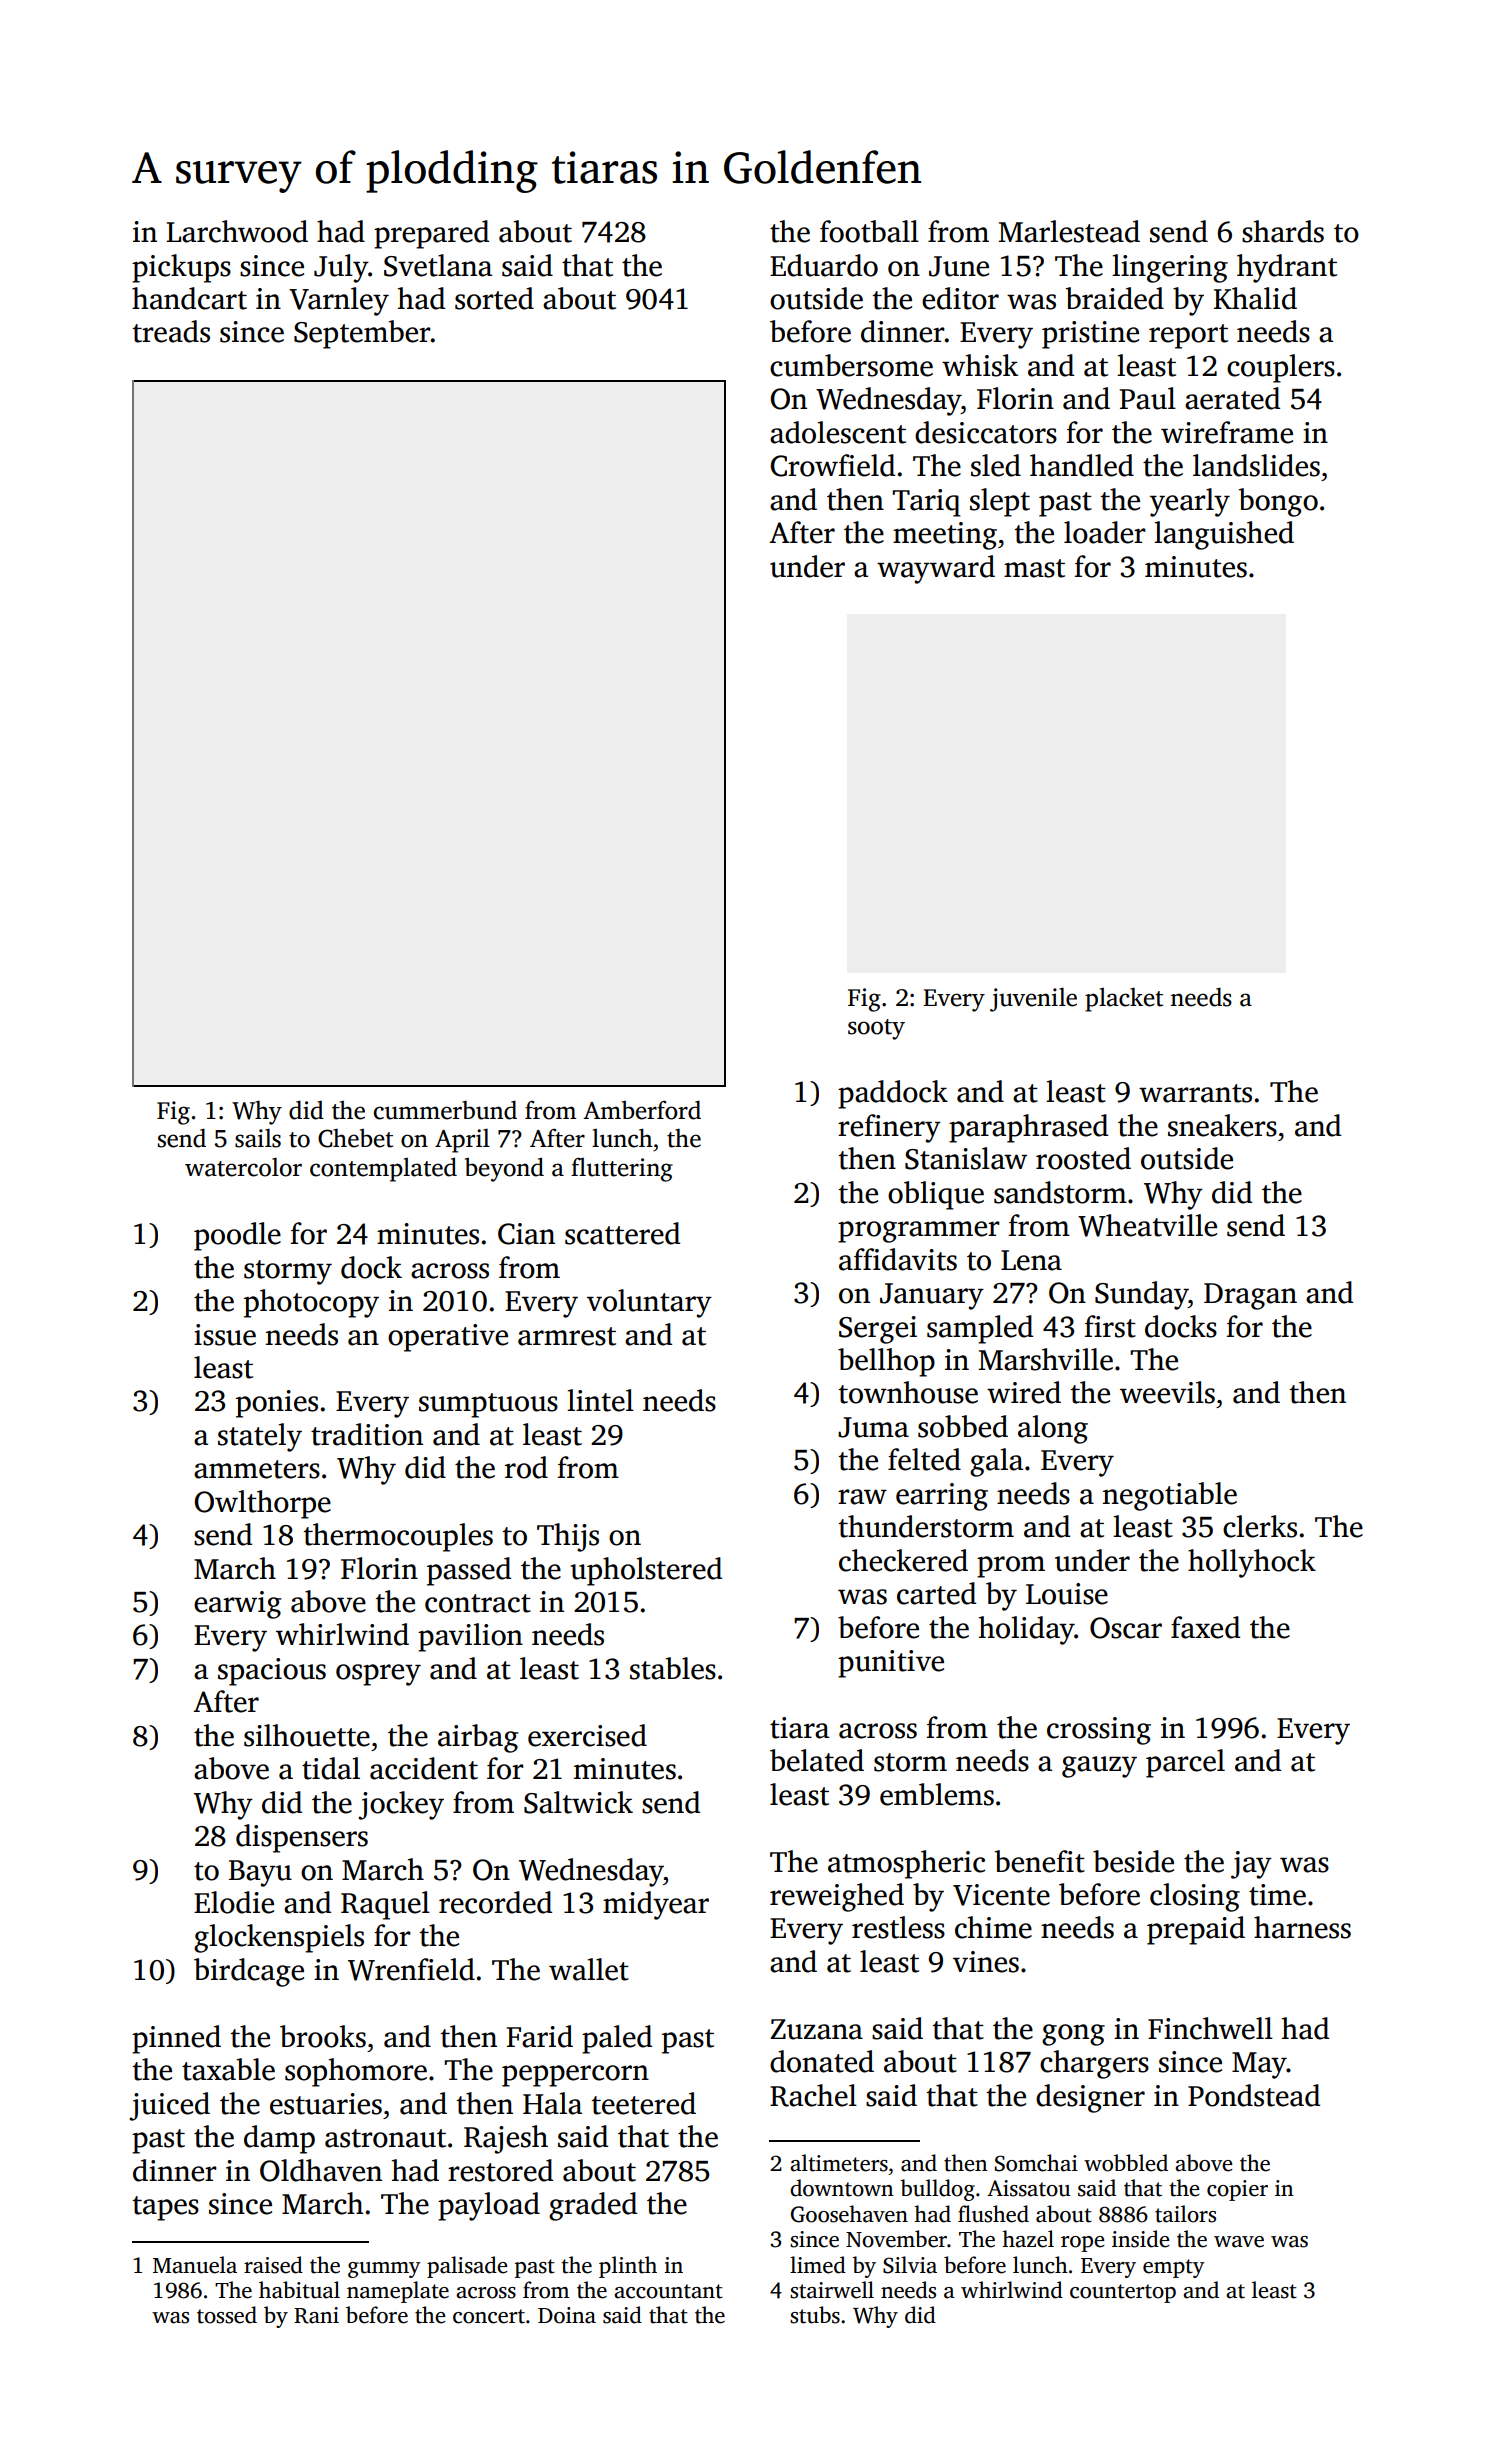  What do you see at coordinates (445, 1110) in the document?
I see `cummerbund` at bounding box center [445, 1110].
